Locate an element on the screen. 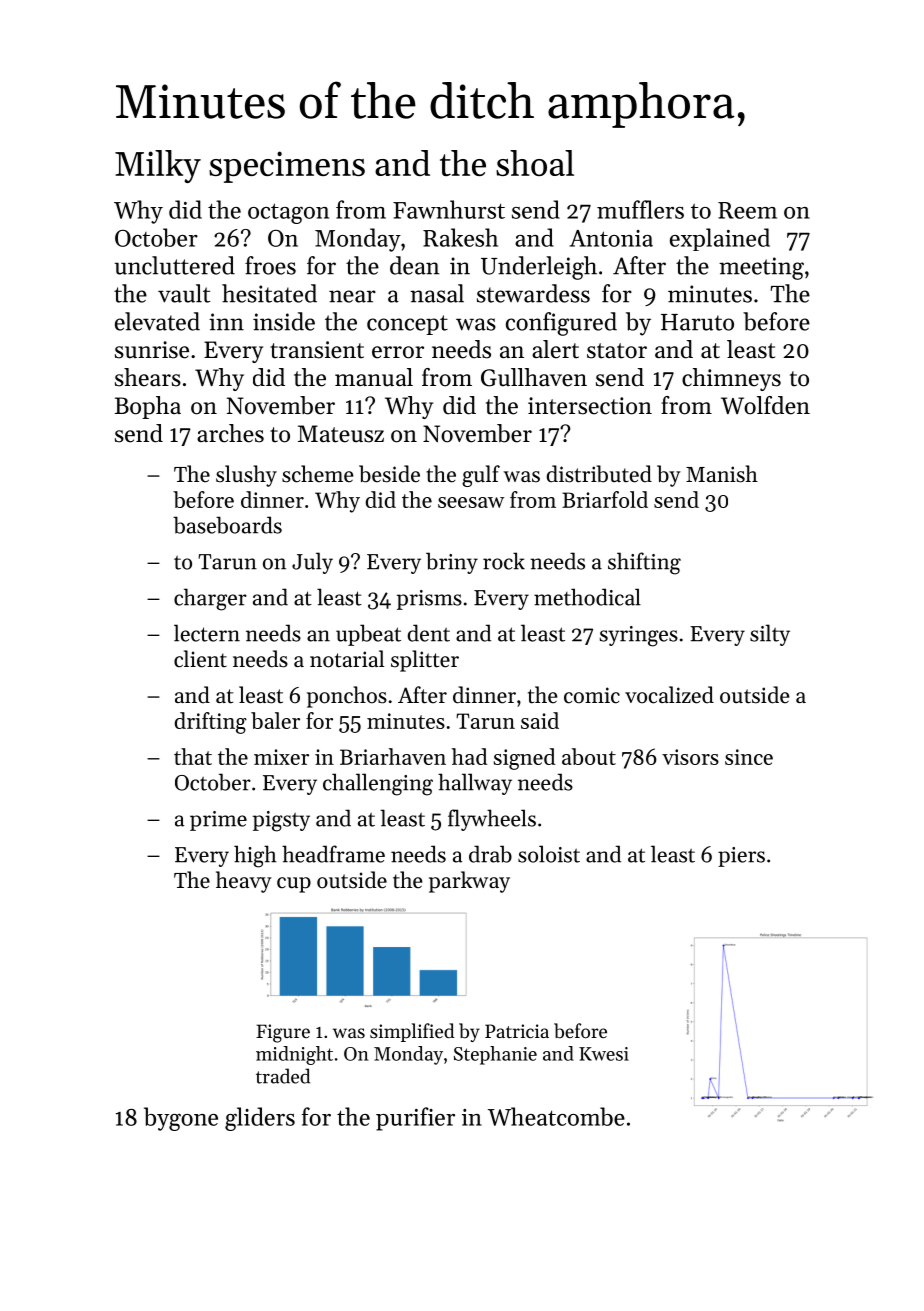  Milky is located at coordinates (158, 166).
